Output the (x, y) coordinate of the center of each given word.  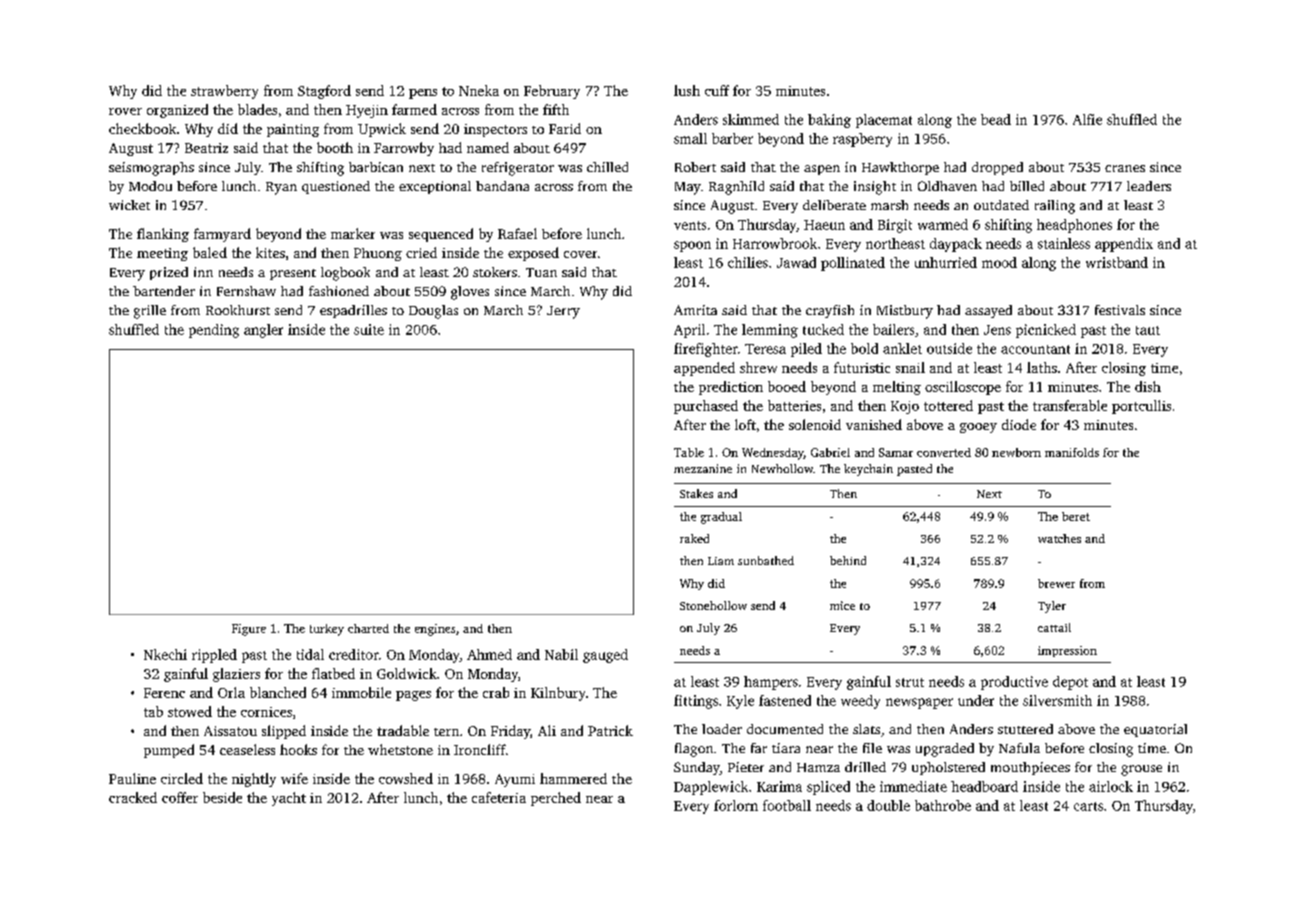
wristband (1117, 262)
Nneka (479, 90)
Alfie (1087, 119)
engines (435, 630)
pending (214, 331)
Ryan (281, 188)
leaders (1149, 186)
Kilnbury (558, 694)
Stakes (696, 493)
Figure (249, 630)
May (688, 188)
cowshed (406, 778)
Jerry (563, 312)
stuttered (1025, 729)
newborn (1016, 452)
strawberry (224, 92)
